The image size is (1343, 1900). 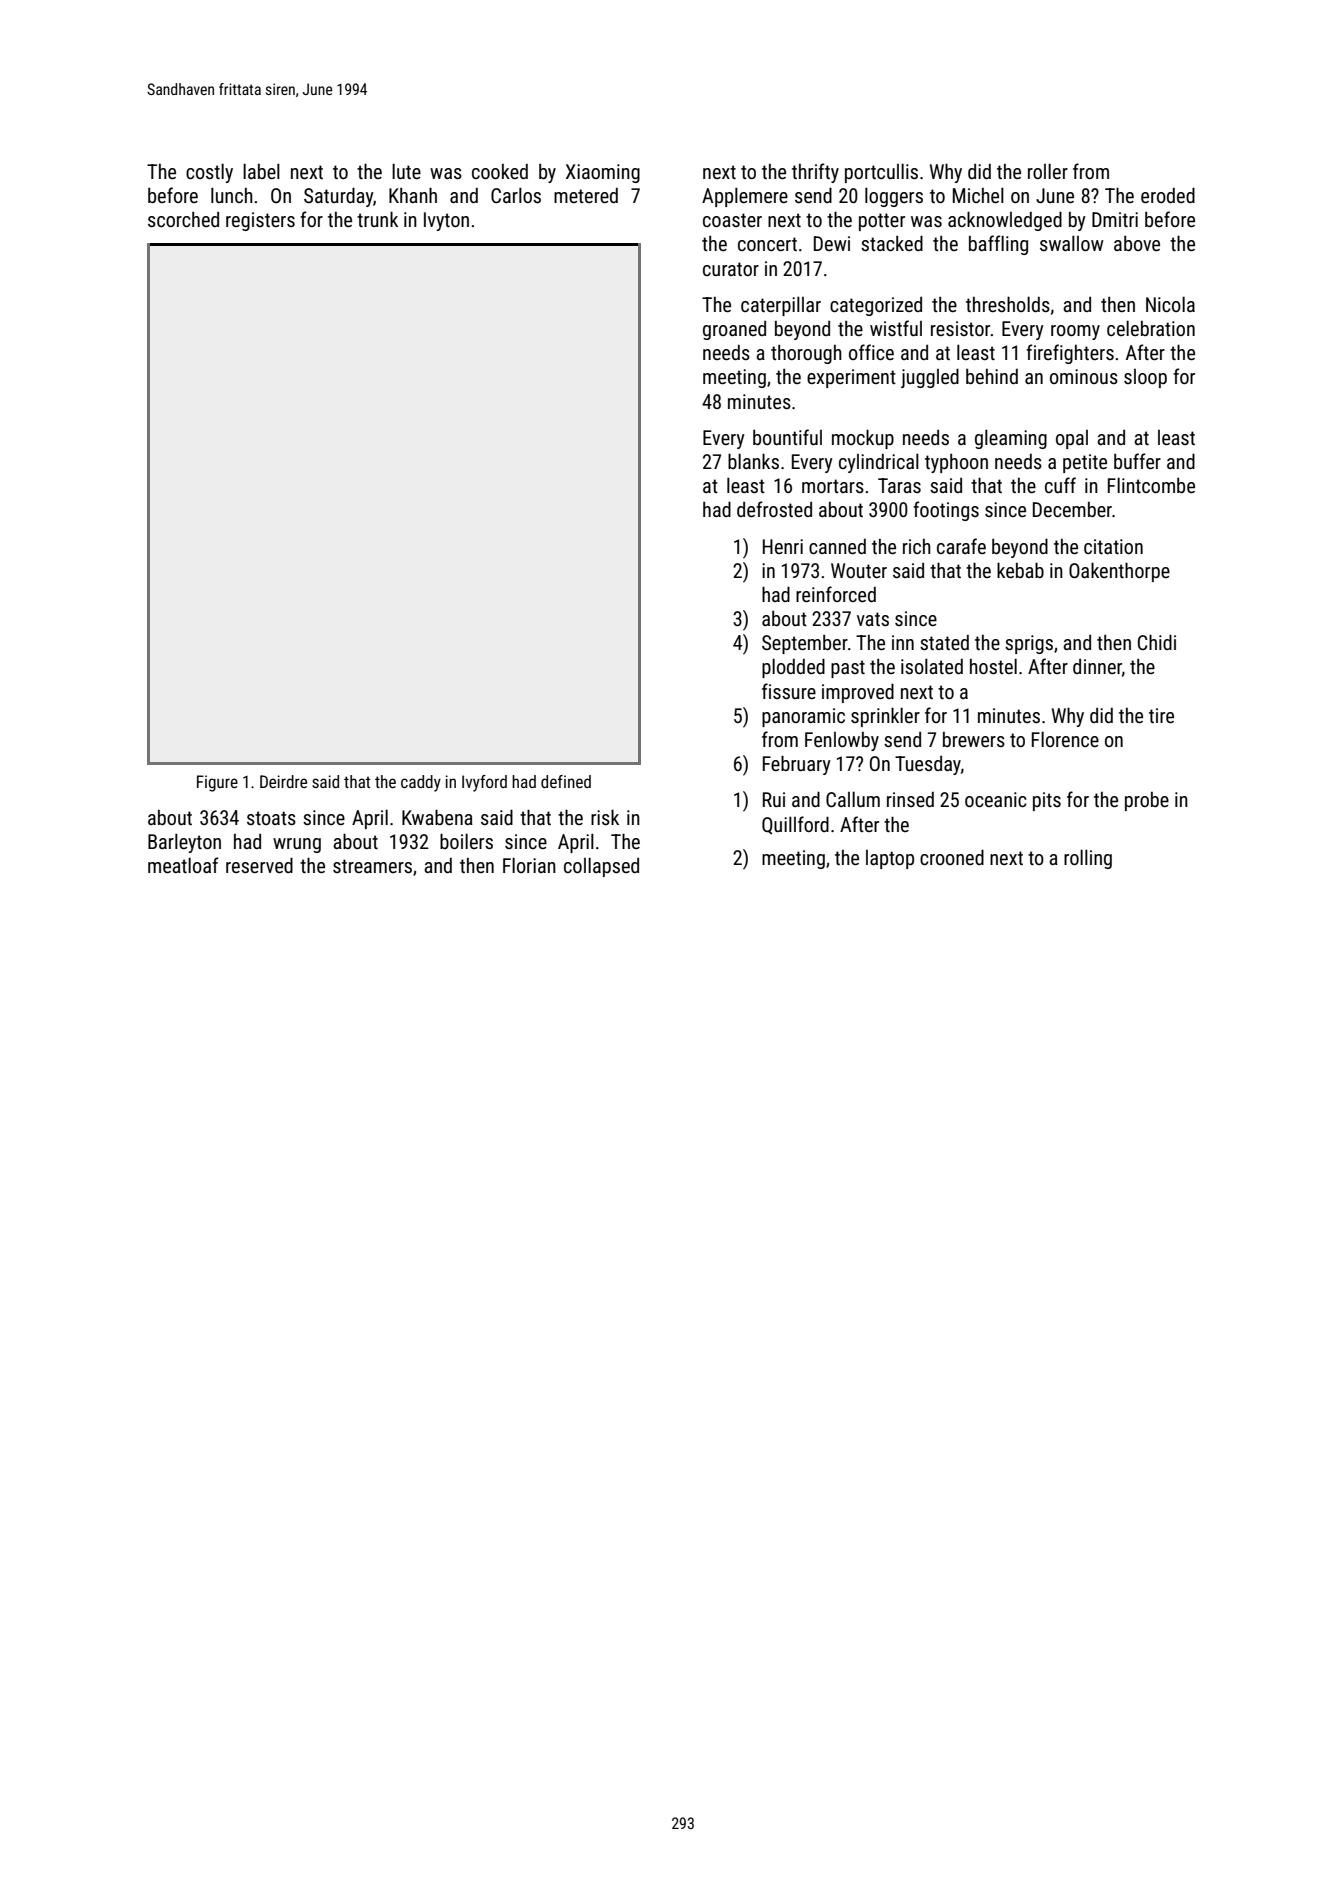 I want to click on blanks, so click(x=753, y=461).
